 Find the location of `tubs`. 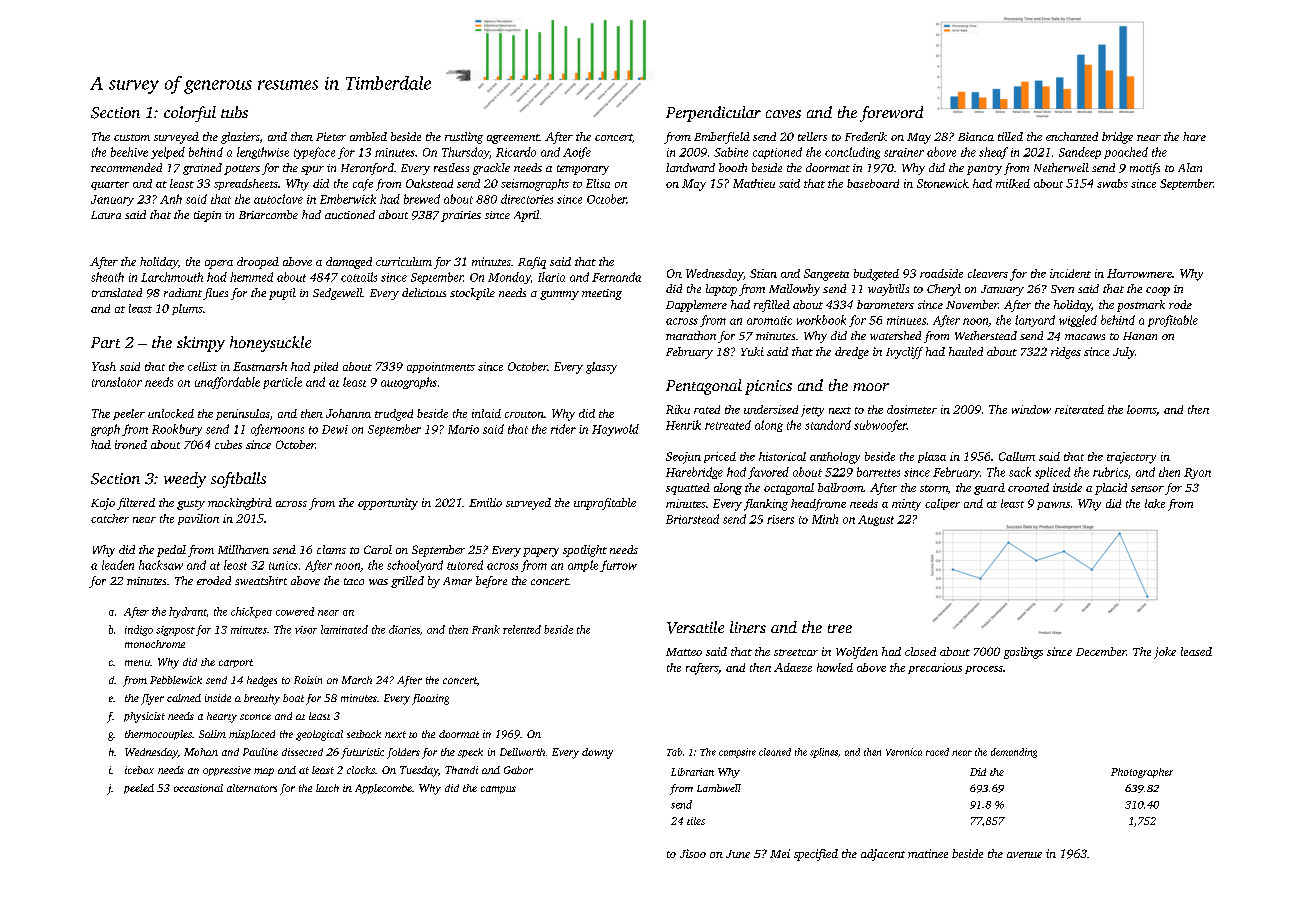

tubs is located at coordinates (234, 112).
